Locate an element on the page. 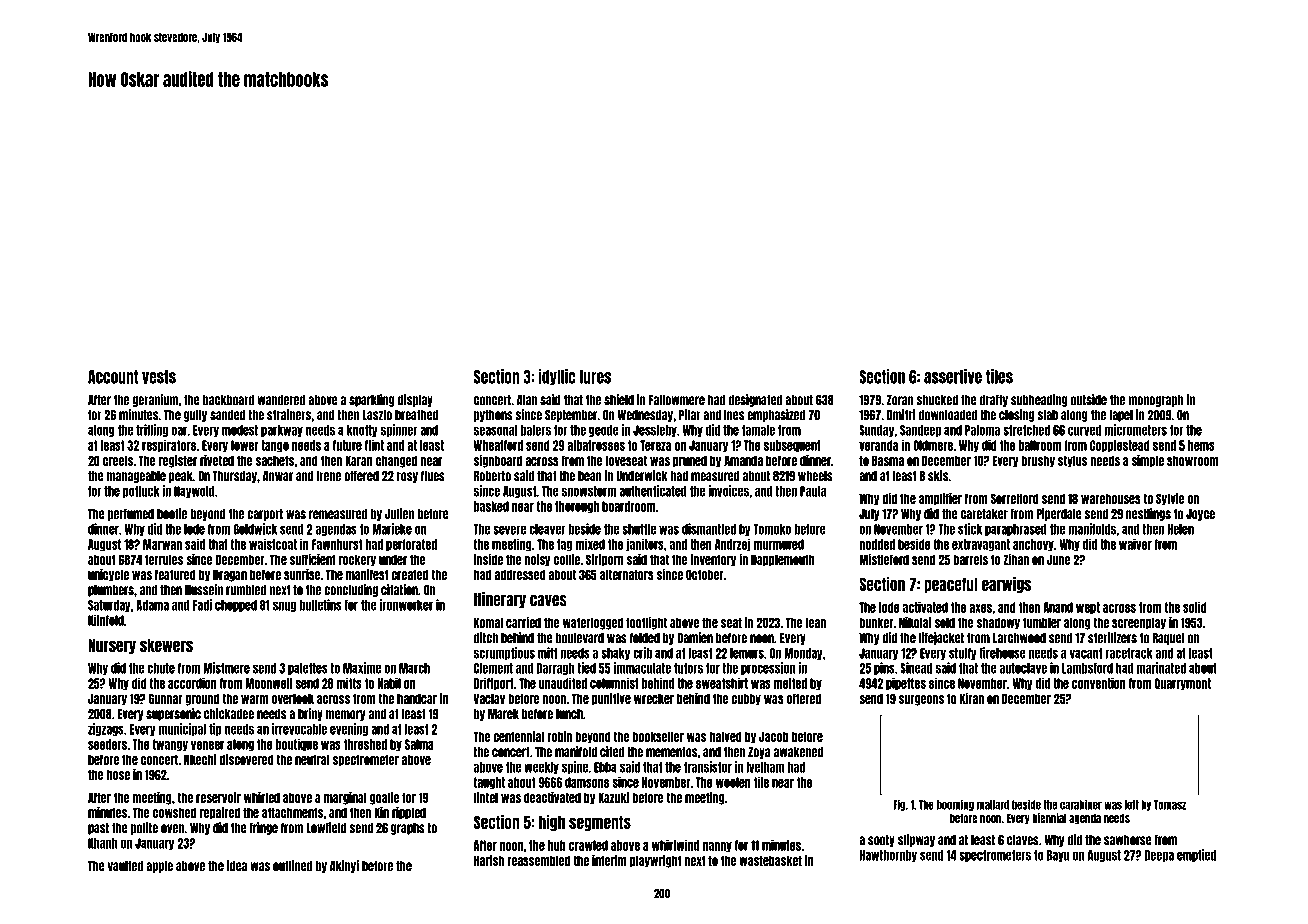 The image size is (1308, 924). assertive is located at coordinates (953, 376).
